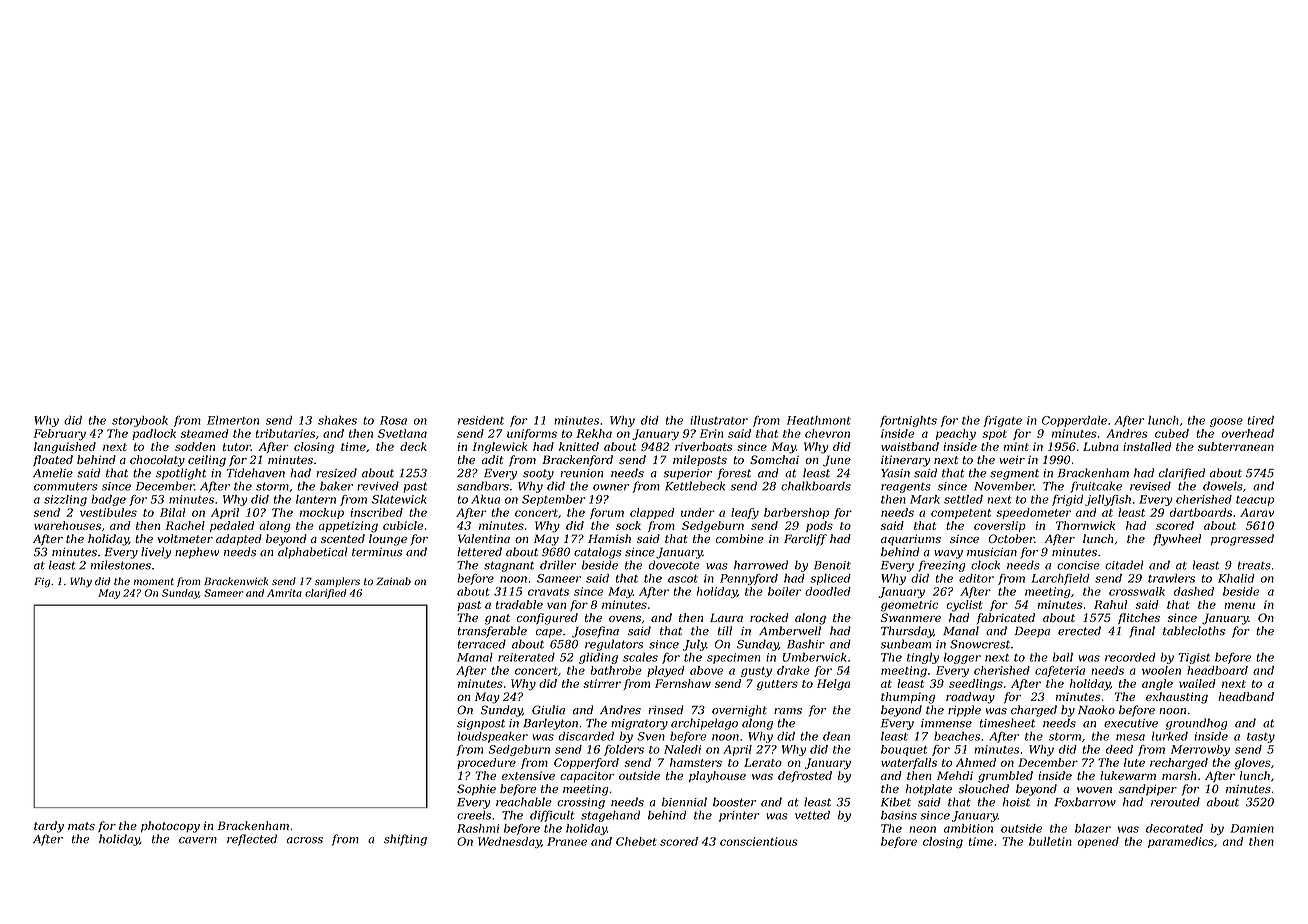 Image resolution: width=1308 pixels, height=924 pixels. I want to click on resident, so click(481, 420).
